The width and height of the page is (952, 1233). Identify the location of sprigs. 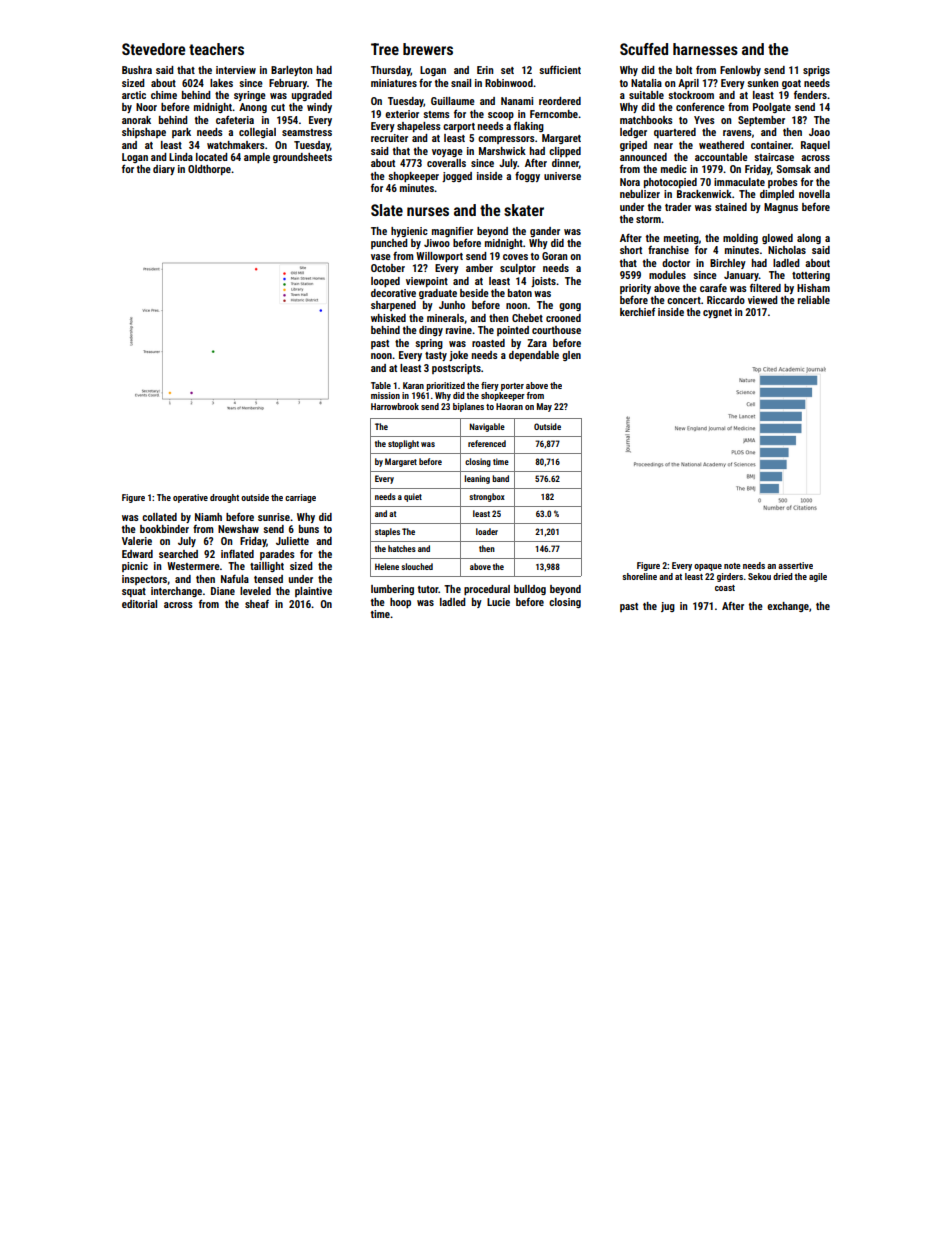
(816, 71).
